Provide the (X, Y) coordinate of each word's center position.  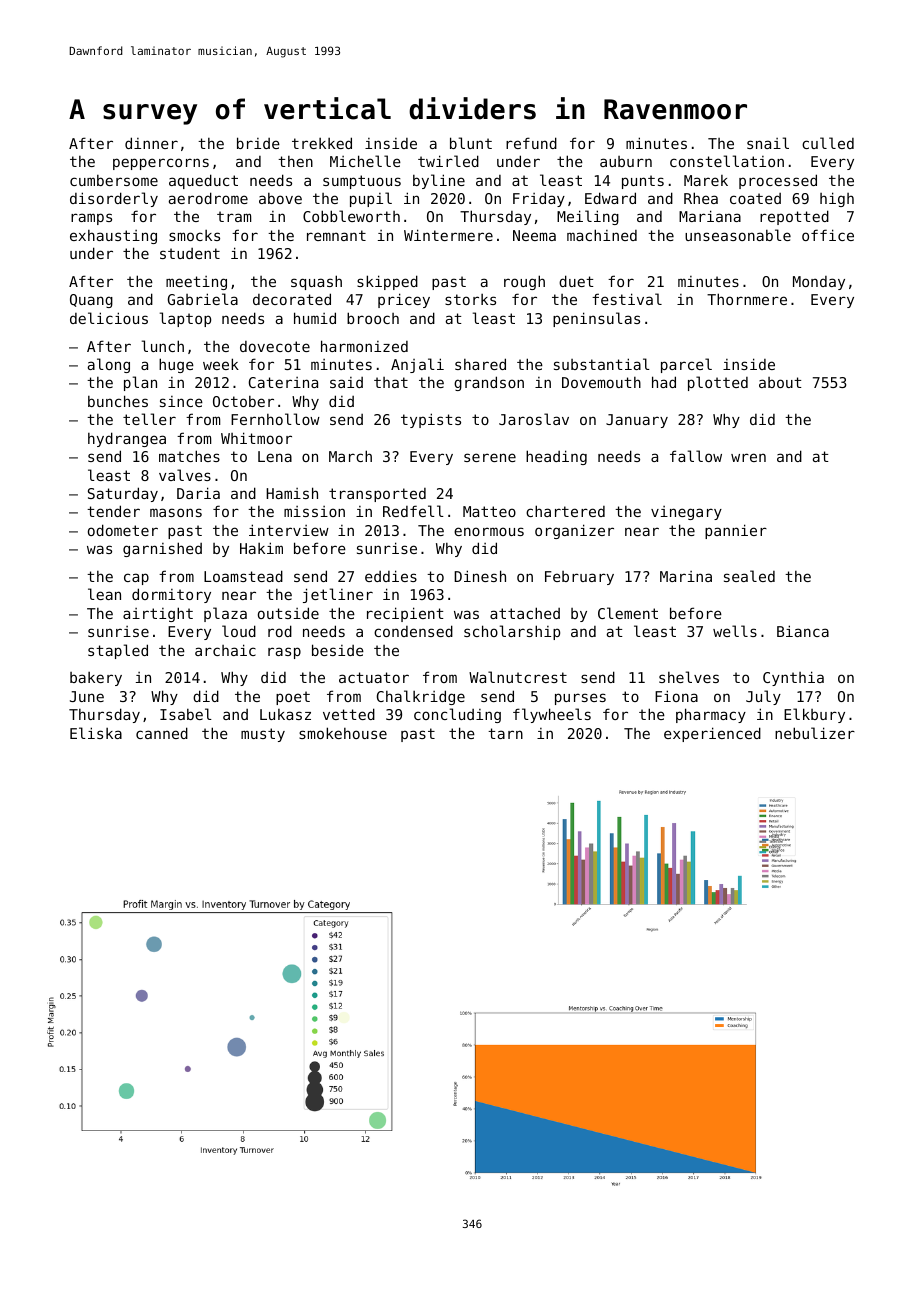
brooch (373, 318)
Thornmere (747, 299)
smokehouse (343, 733)
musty (263, 735)
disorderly (114, 199)
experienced (712, 734)
